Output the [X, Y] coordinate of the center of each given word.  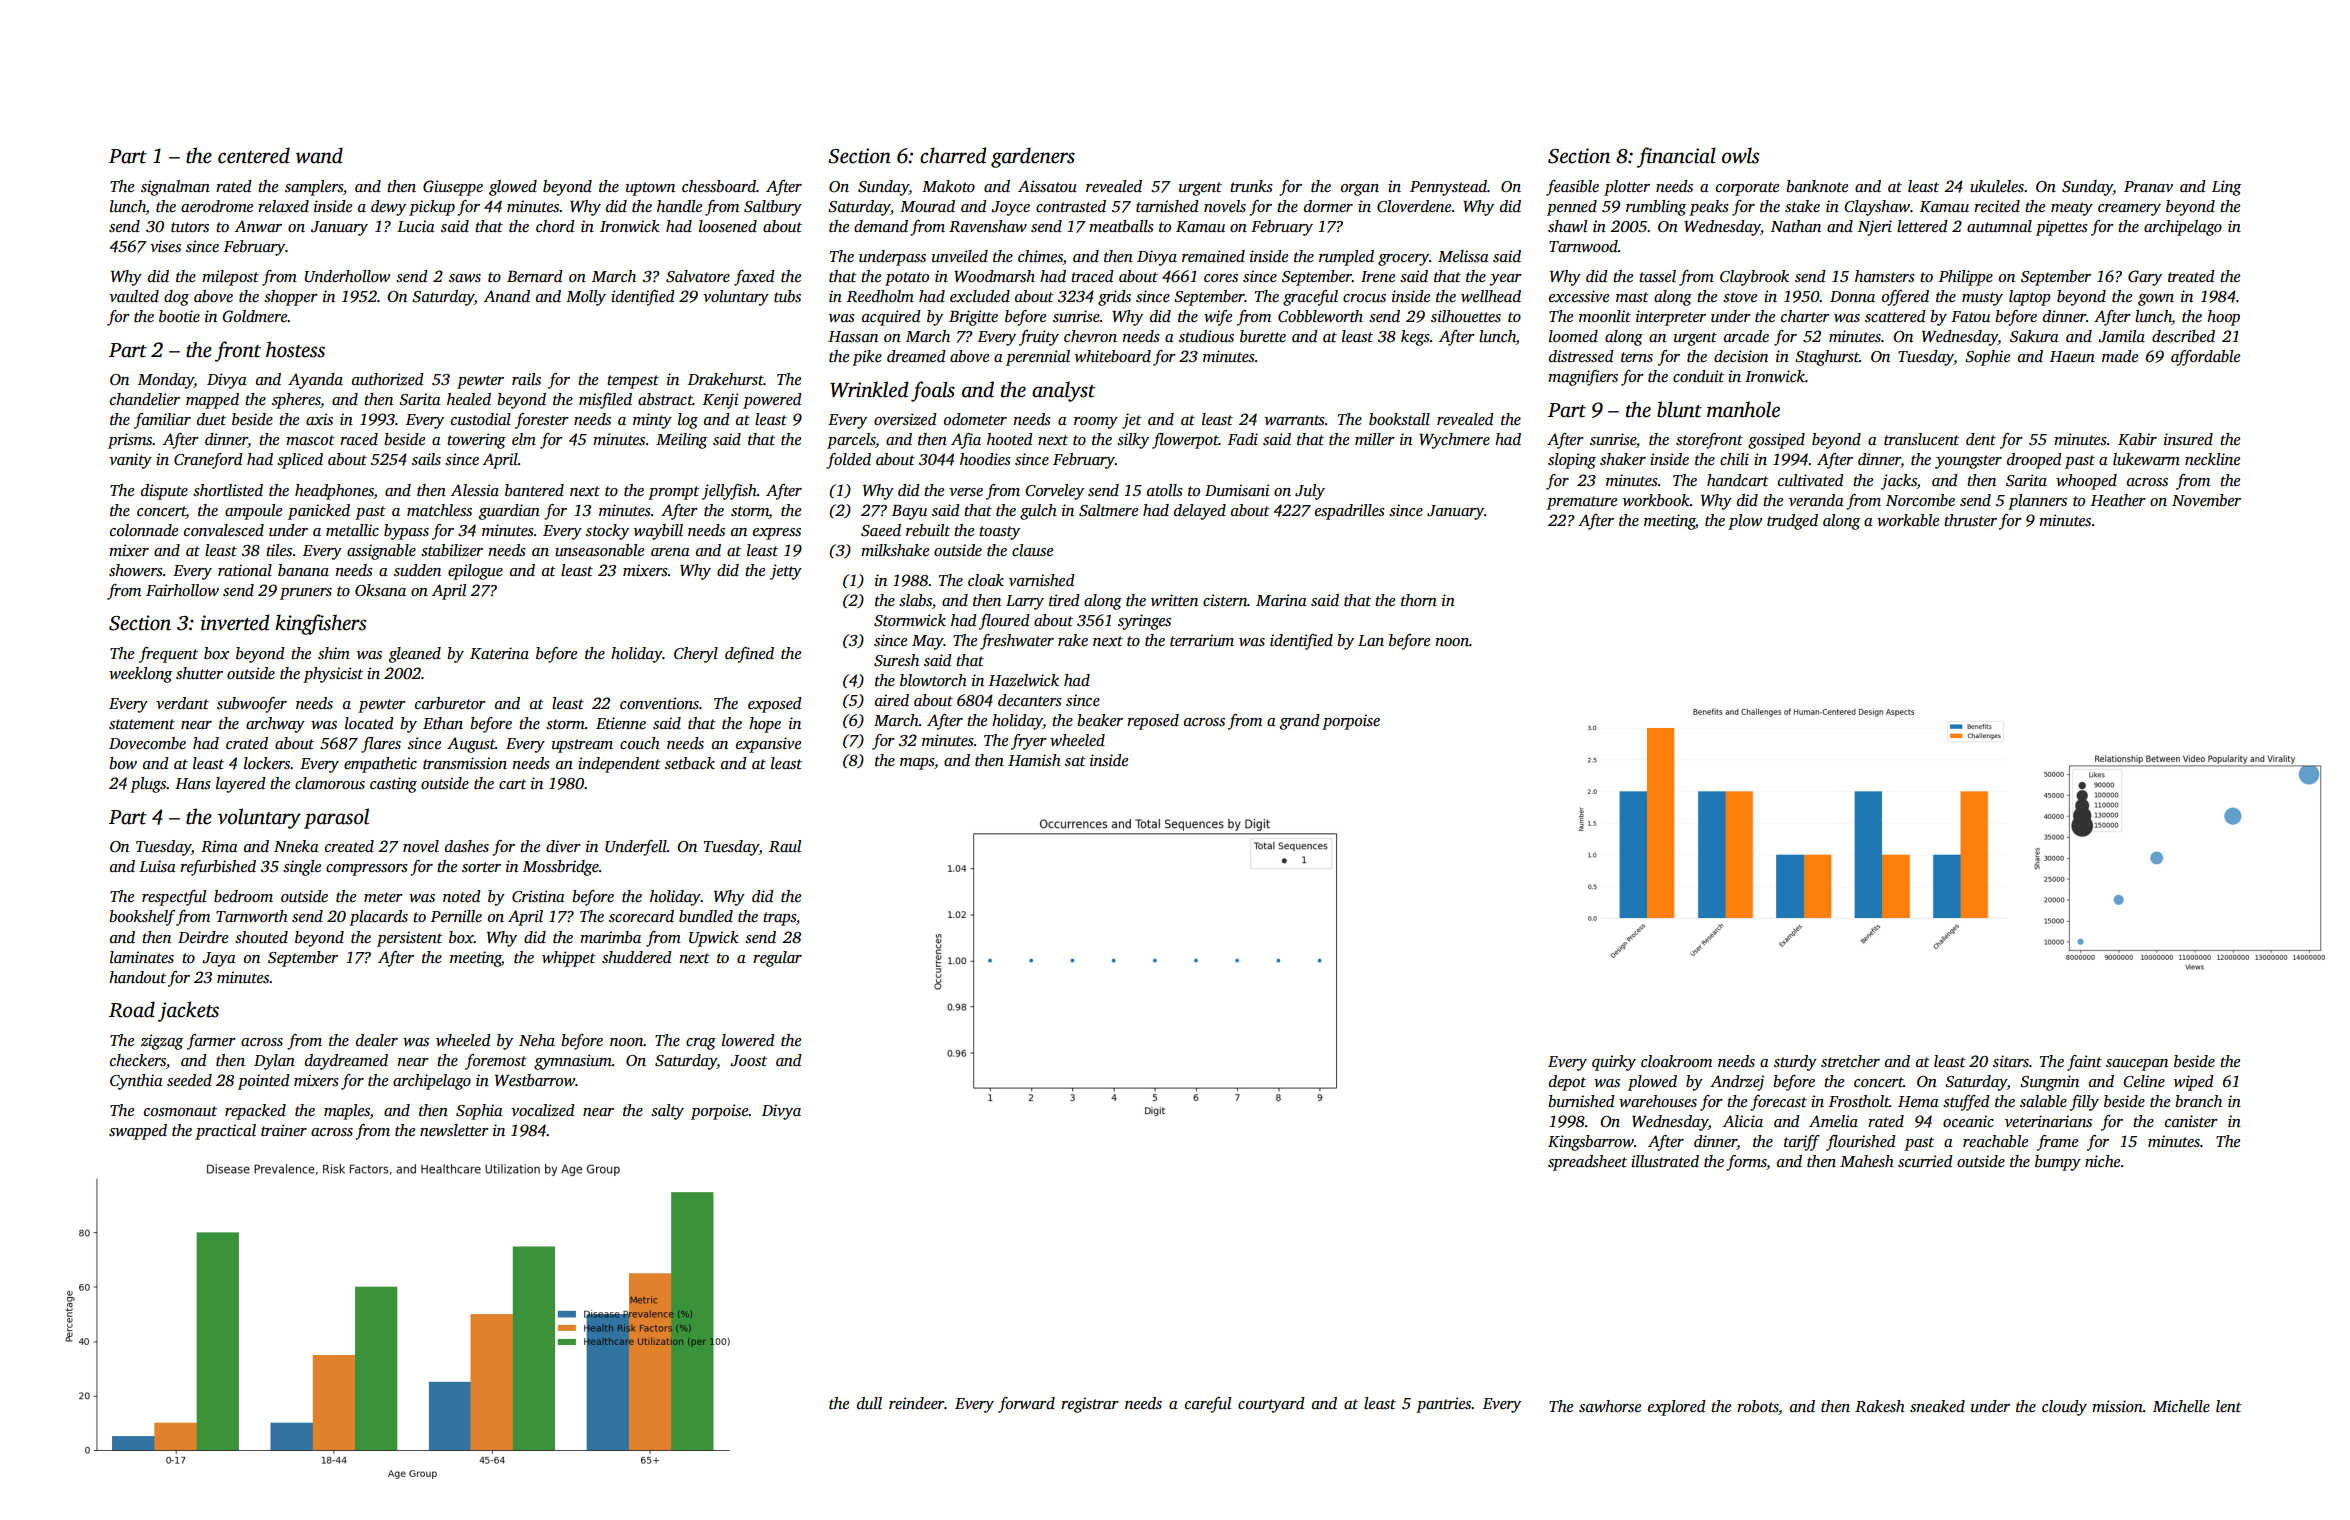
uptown [650, 189]
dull [869, 1403]
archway [275, 725]
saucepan [2137, 1065]
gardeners [1033, 157]
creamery [2129, 210]
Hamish [1034, 760]
